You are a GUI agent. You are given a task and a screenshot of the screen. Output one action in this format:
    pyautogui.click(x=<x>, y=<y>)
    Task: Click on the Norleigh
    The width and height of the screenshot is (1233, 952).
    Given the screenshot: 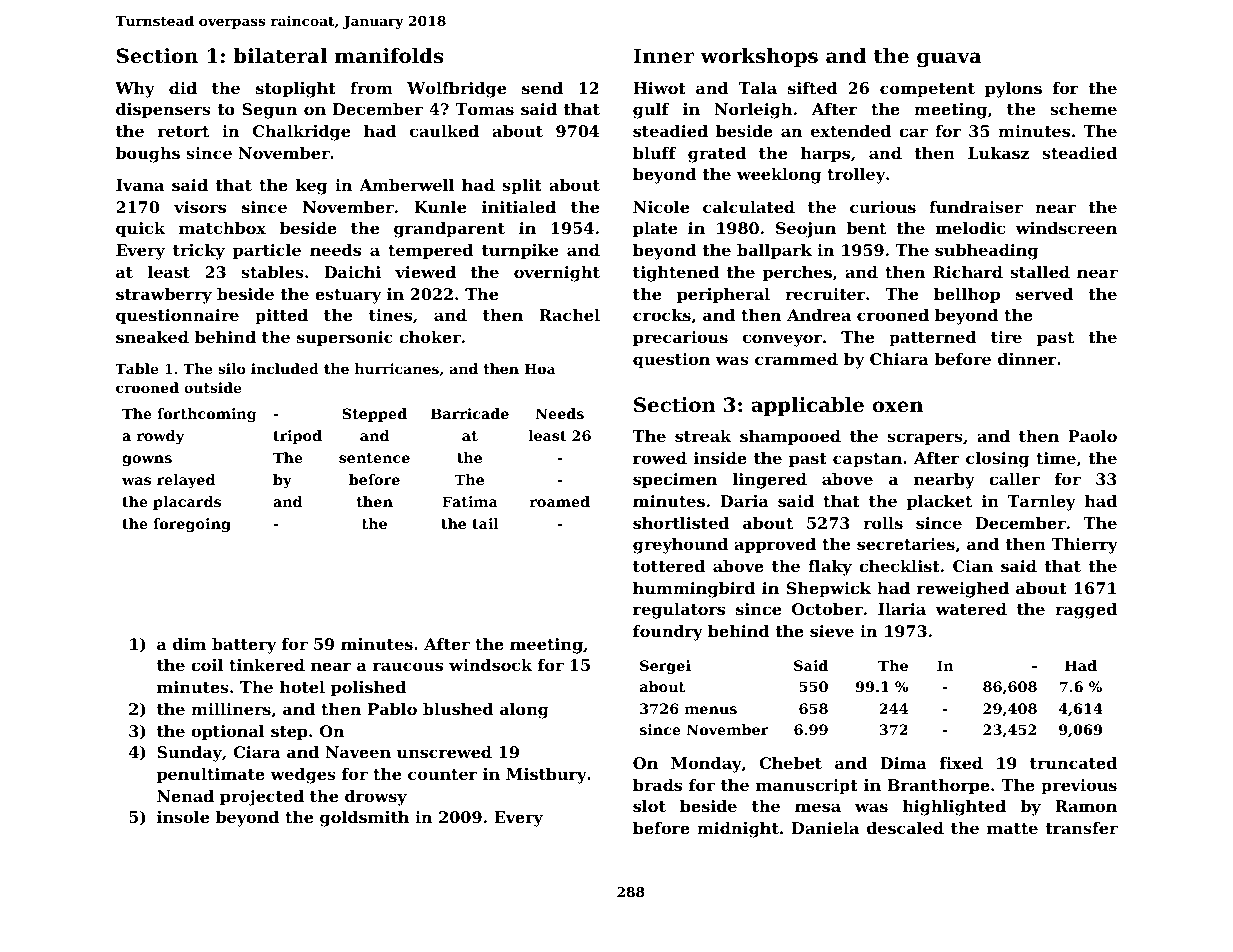 What is the action you would take?
    pyautogui.click(x=753, y=111)
